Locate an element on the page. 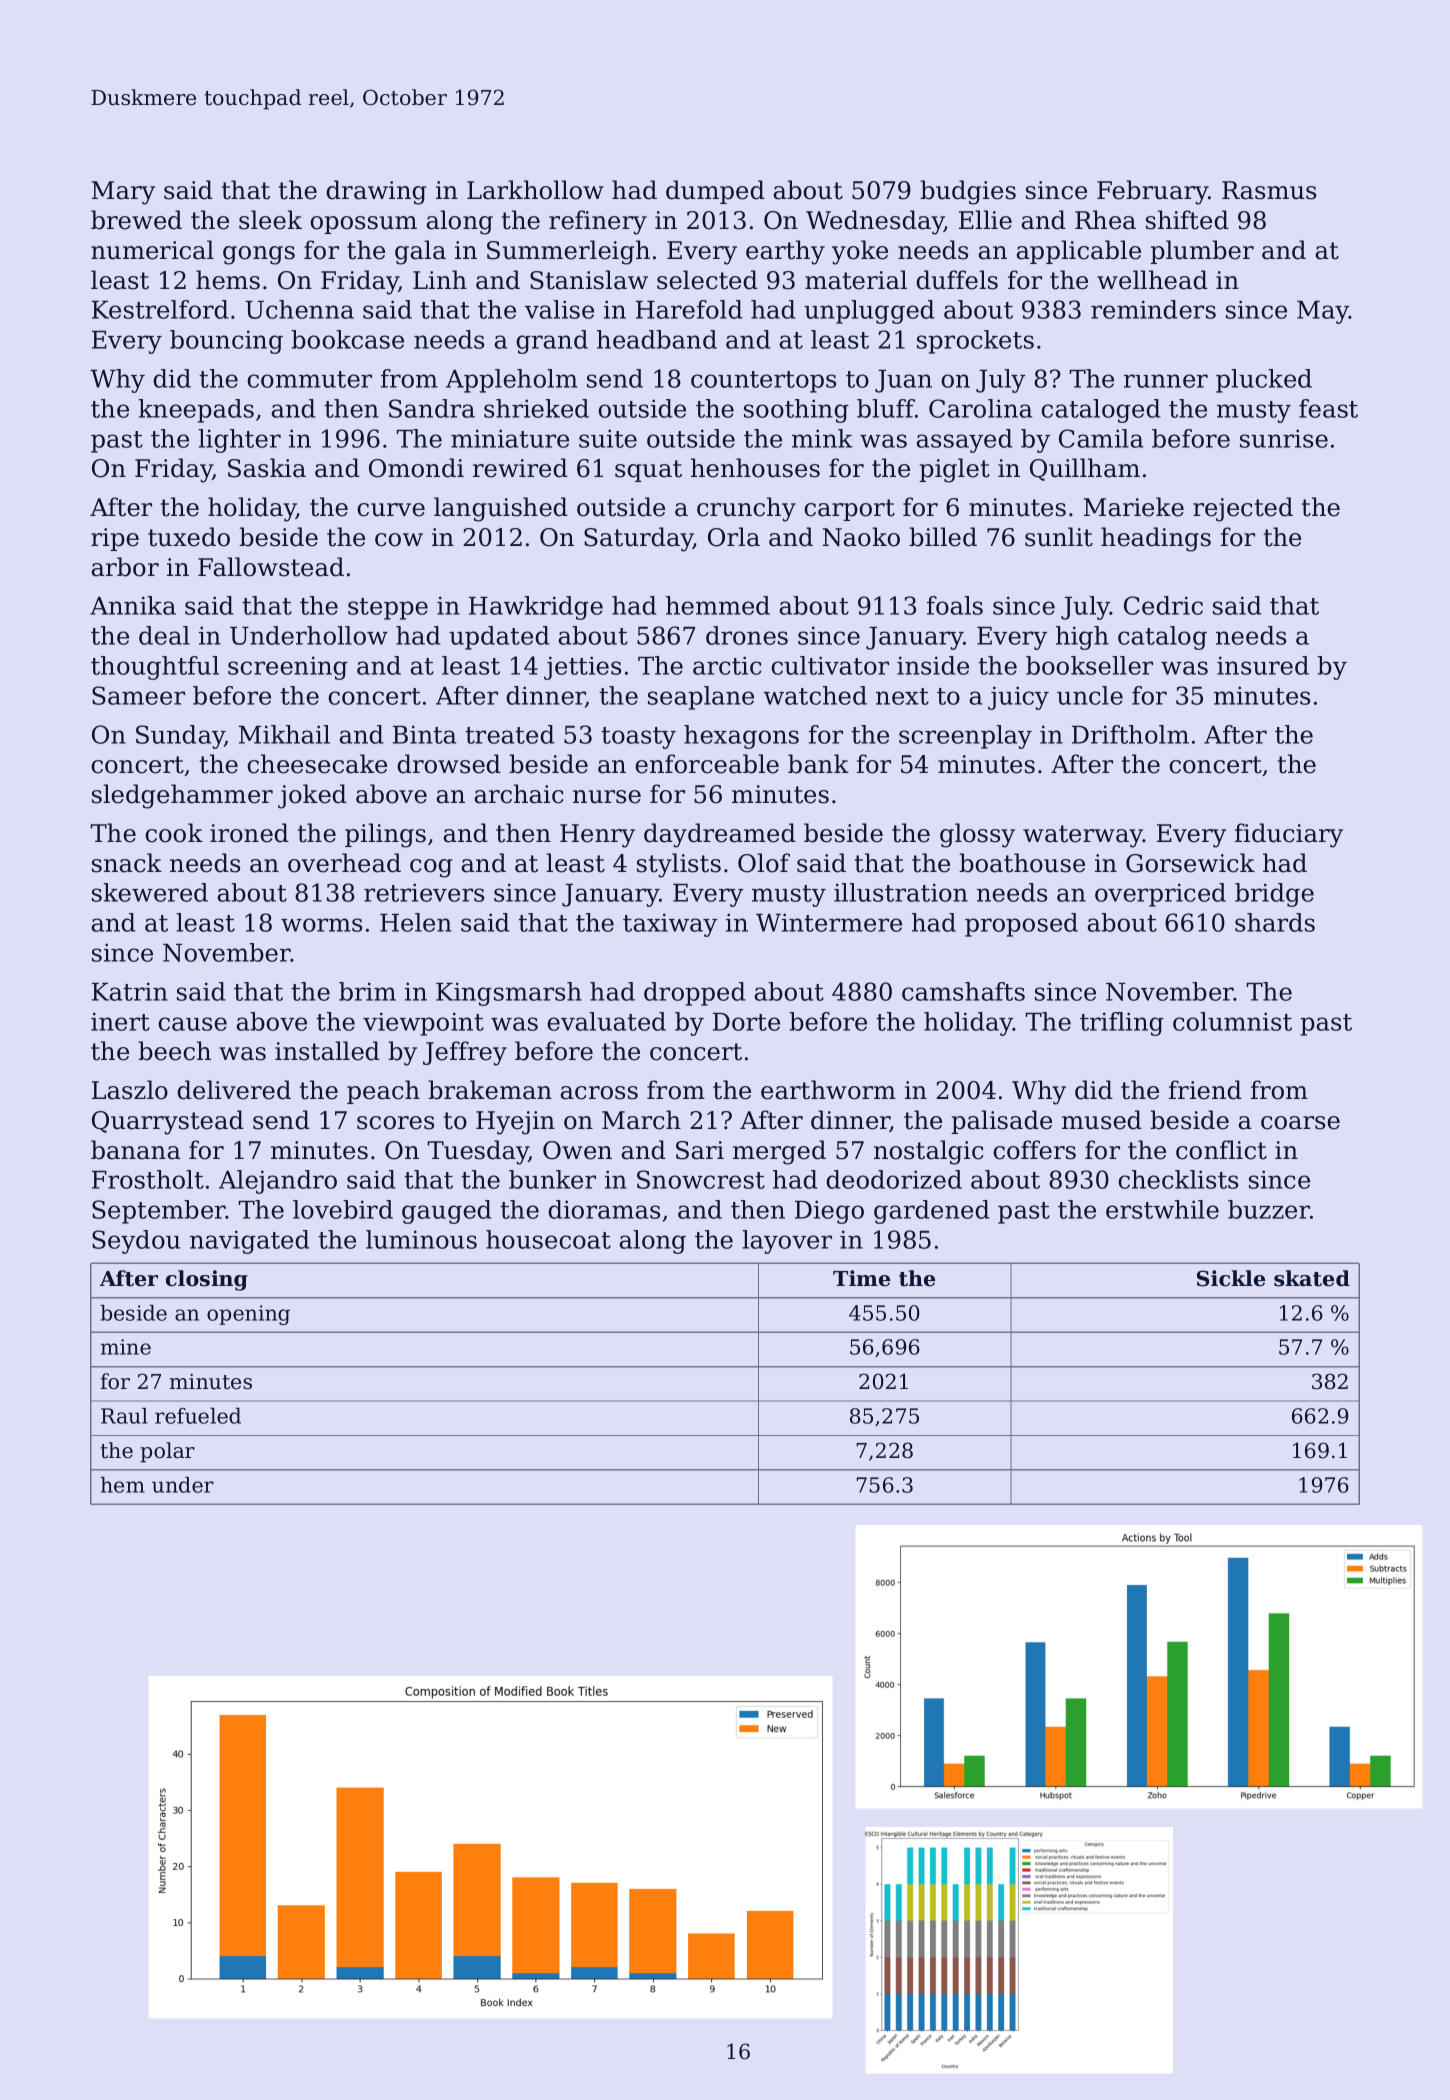 Image resolution: width=1450 pixels, height=2100 pixels. steppe is located at coordinates (388, 609).
